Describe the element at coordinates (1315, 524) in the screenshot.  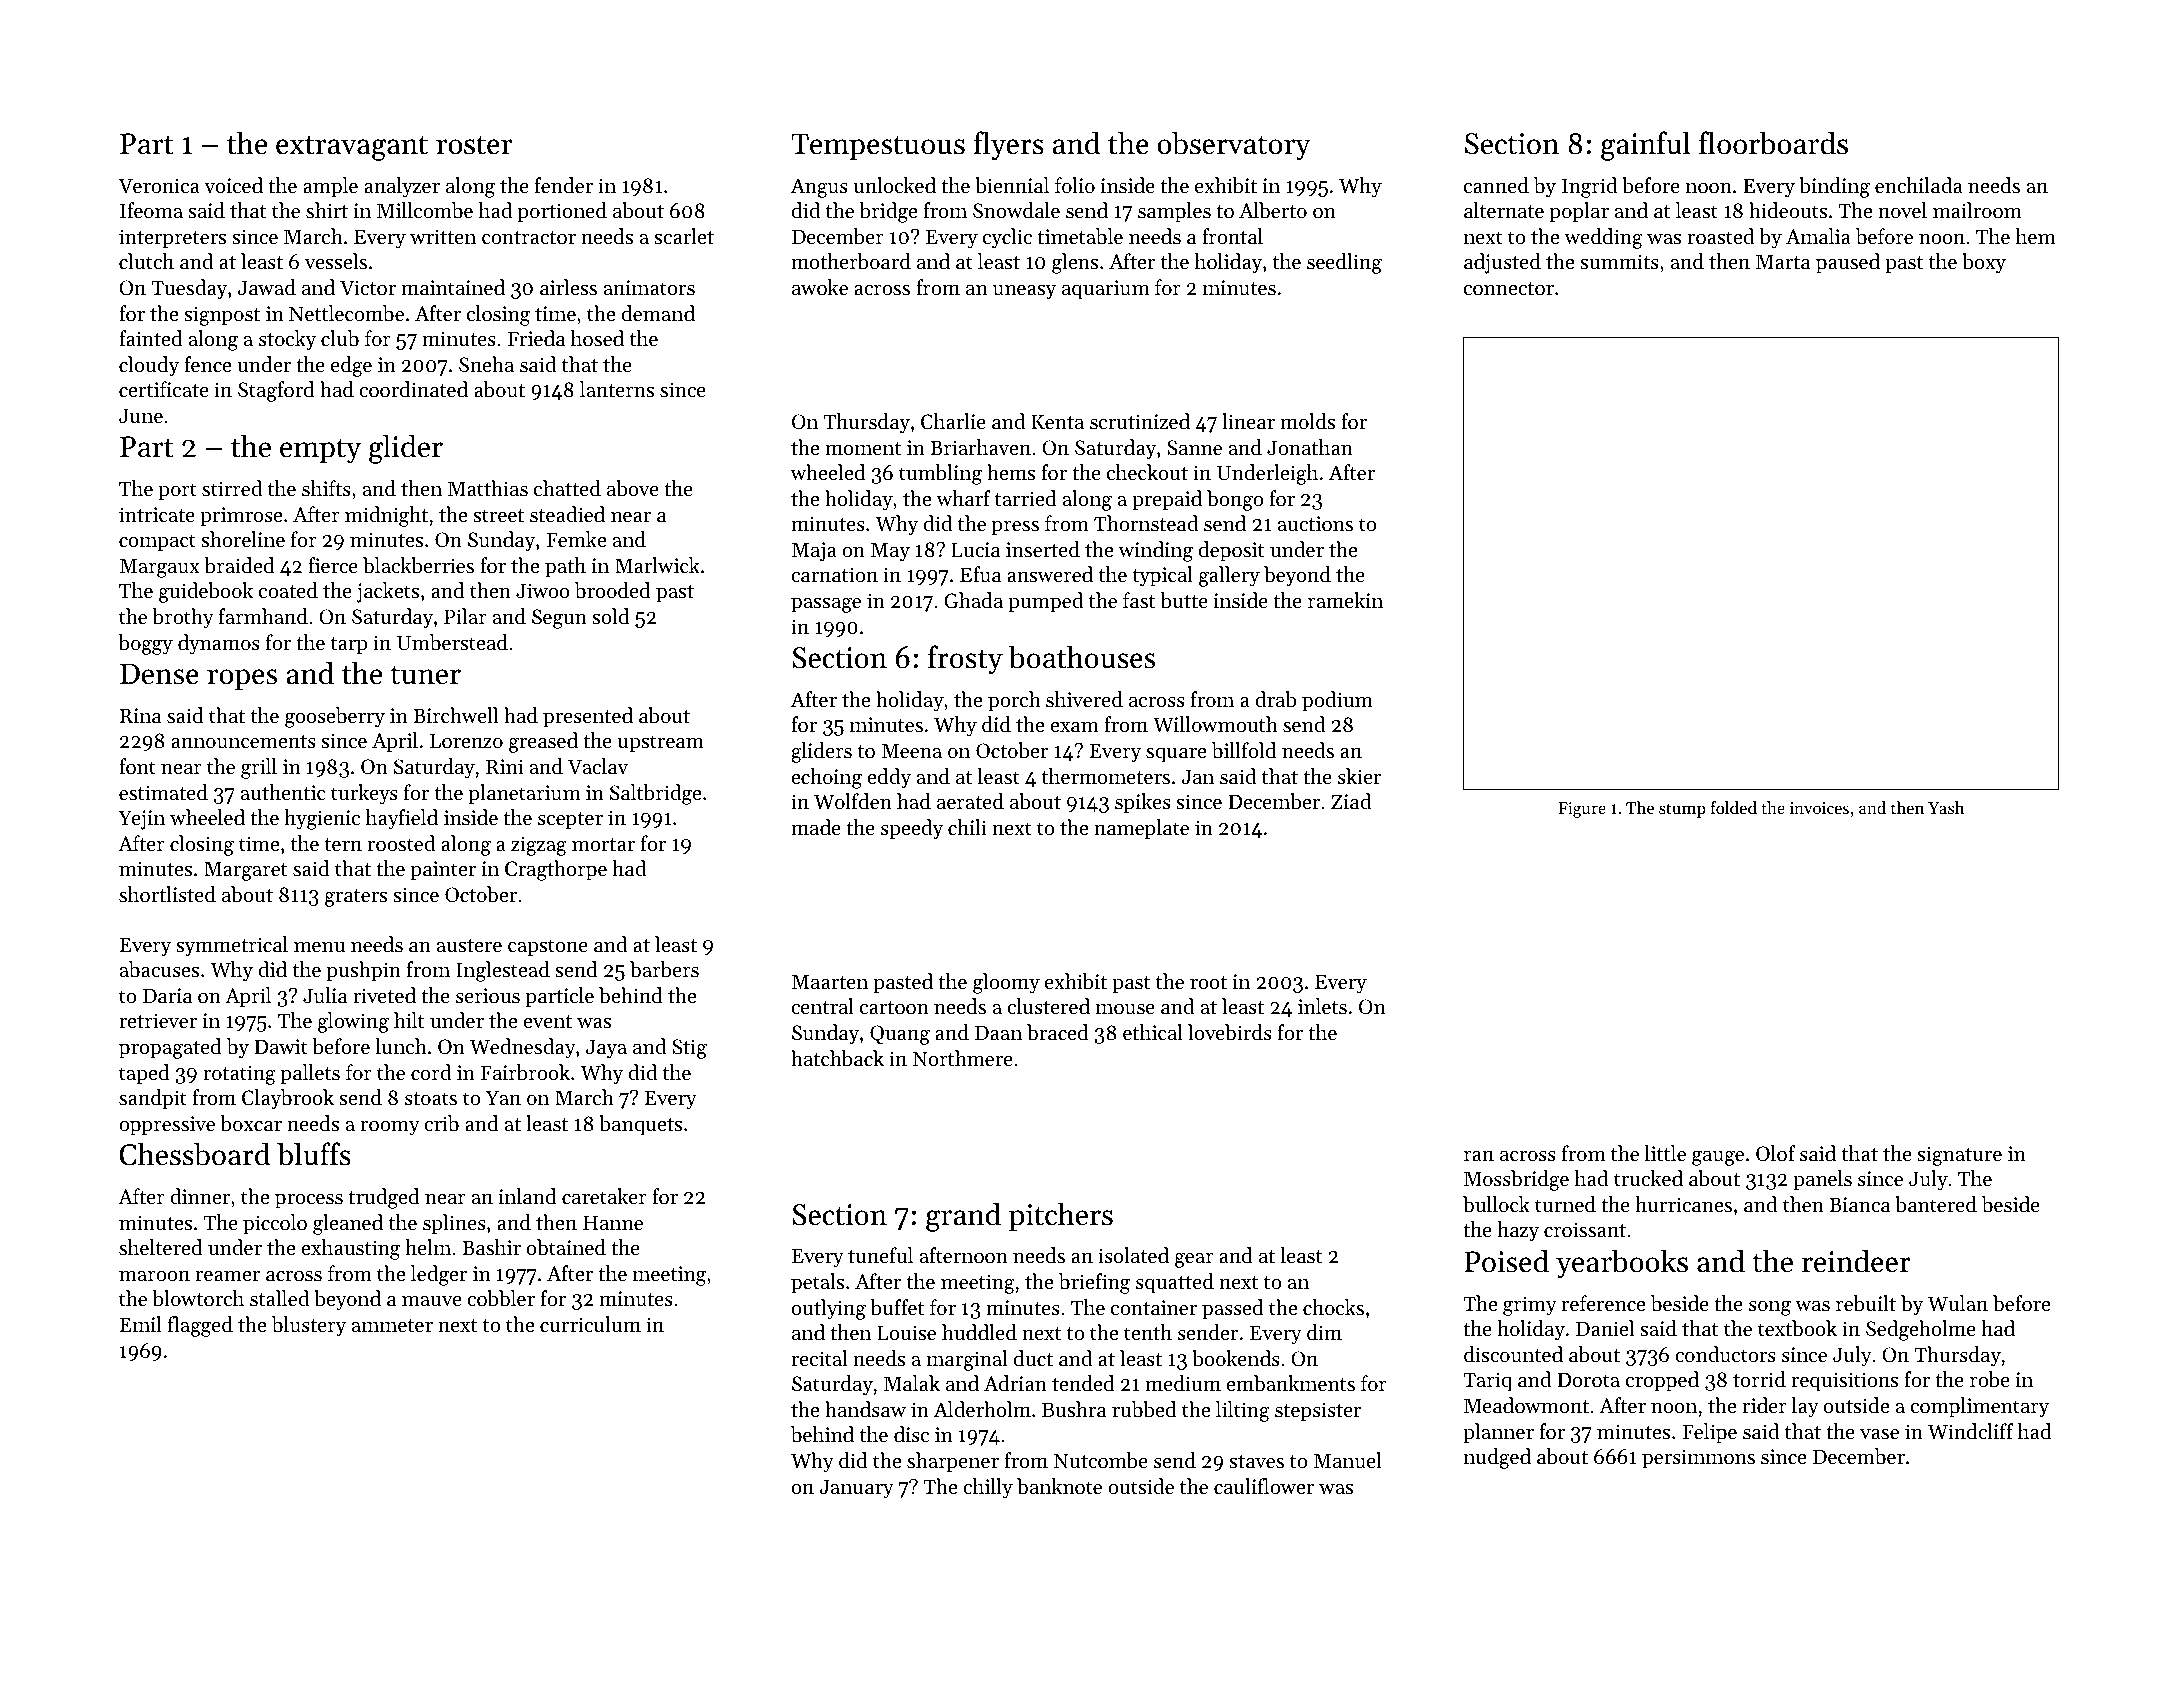
I see `auctions` at that location.
